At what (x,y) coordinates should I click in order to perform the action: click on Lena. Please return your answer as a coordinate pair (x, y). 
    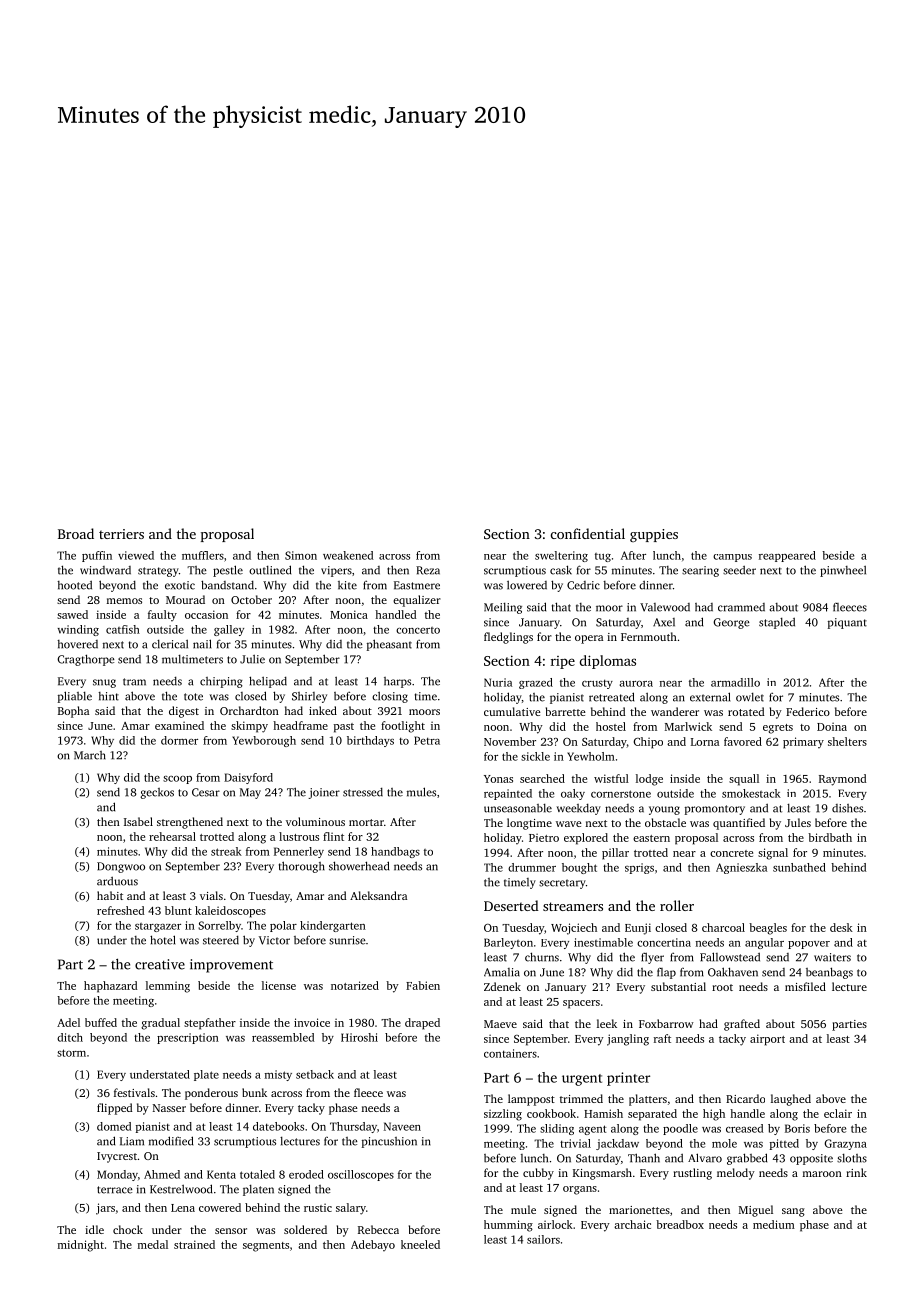
    Looking at the image, I should click on (183, 1208).
